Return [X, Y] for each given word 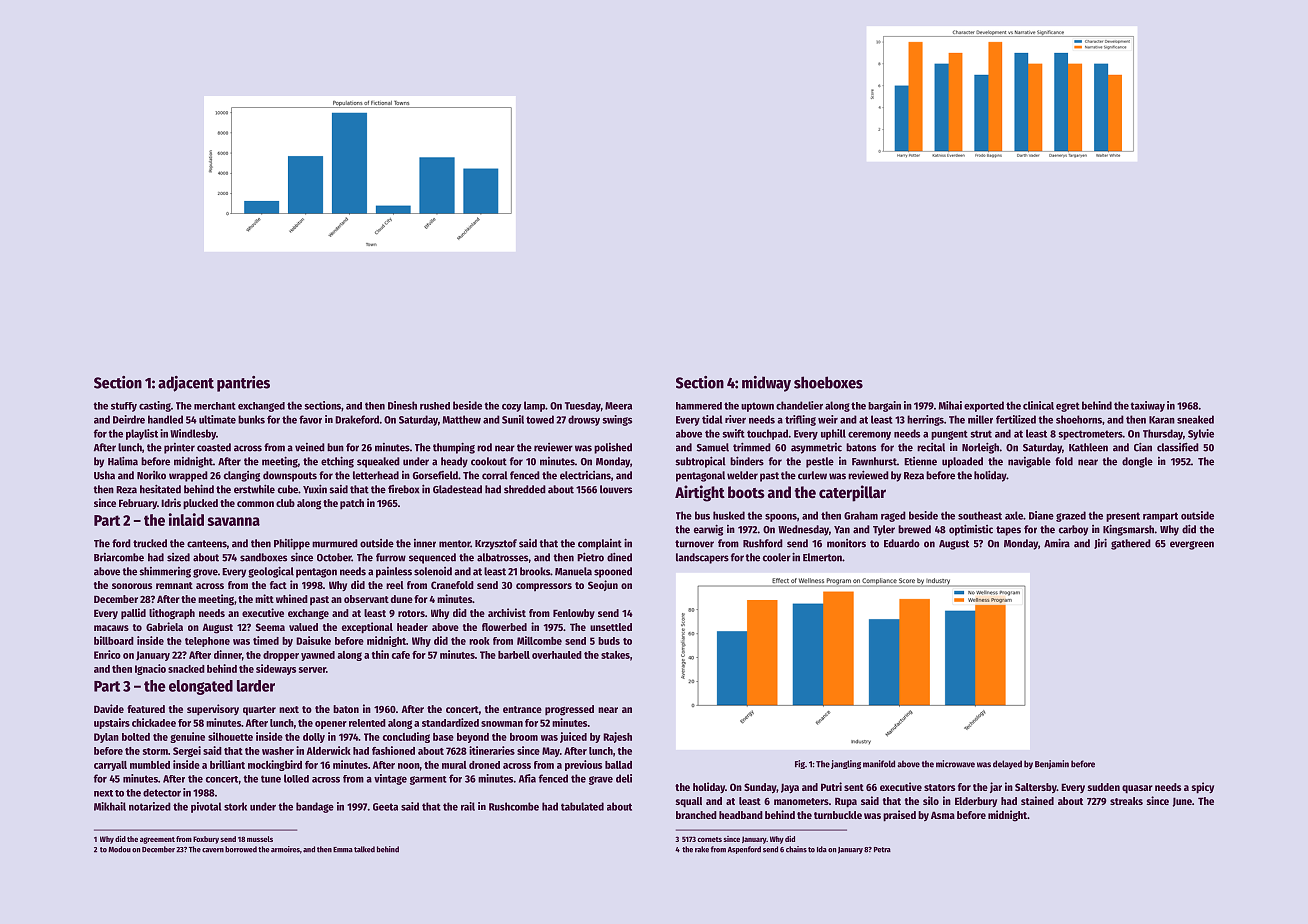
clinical [1038, 405]
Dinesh [402, 405]
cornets [710, 839]
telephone [207, 642]
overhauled [557, 655]
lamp [534, 406]
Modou [119, 849]
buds [609, 641]
